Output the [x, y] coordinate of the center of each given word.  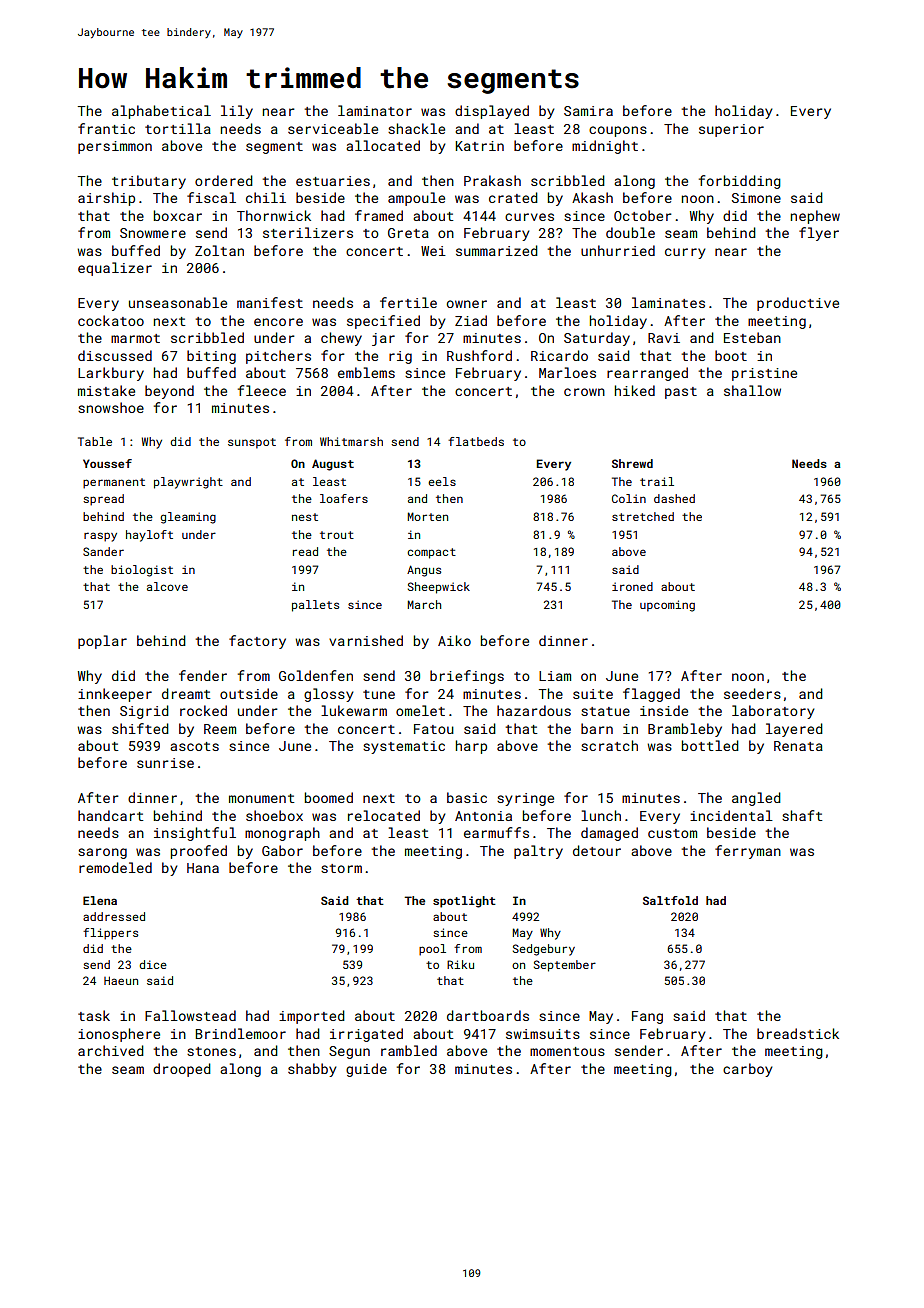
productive [798, 304]
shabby [312, 1070]
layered [794, 730]
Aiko [454, 640]
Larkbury [111, 374]
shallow [752, 390]
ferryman [748, 852]
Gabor [282, 850]
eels [442, 481]
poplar [102, 642]
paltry [538, 852]
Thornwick [274, 215]
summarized [497, 250]
